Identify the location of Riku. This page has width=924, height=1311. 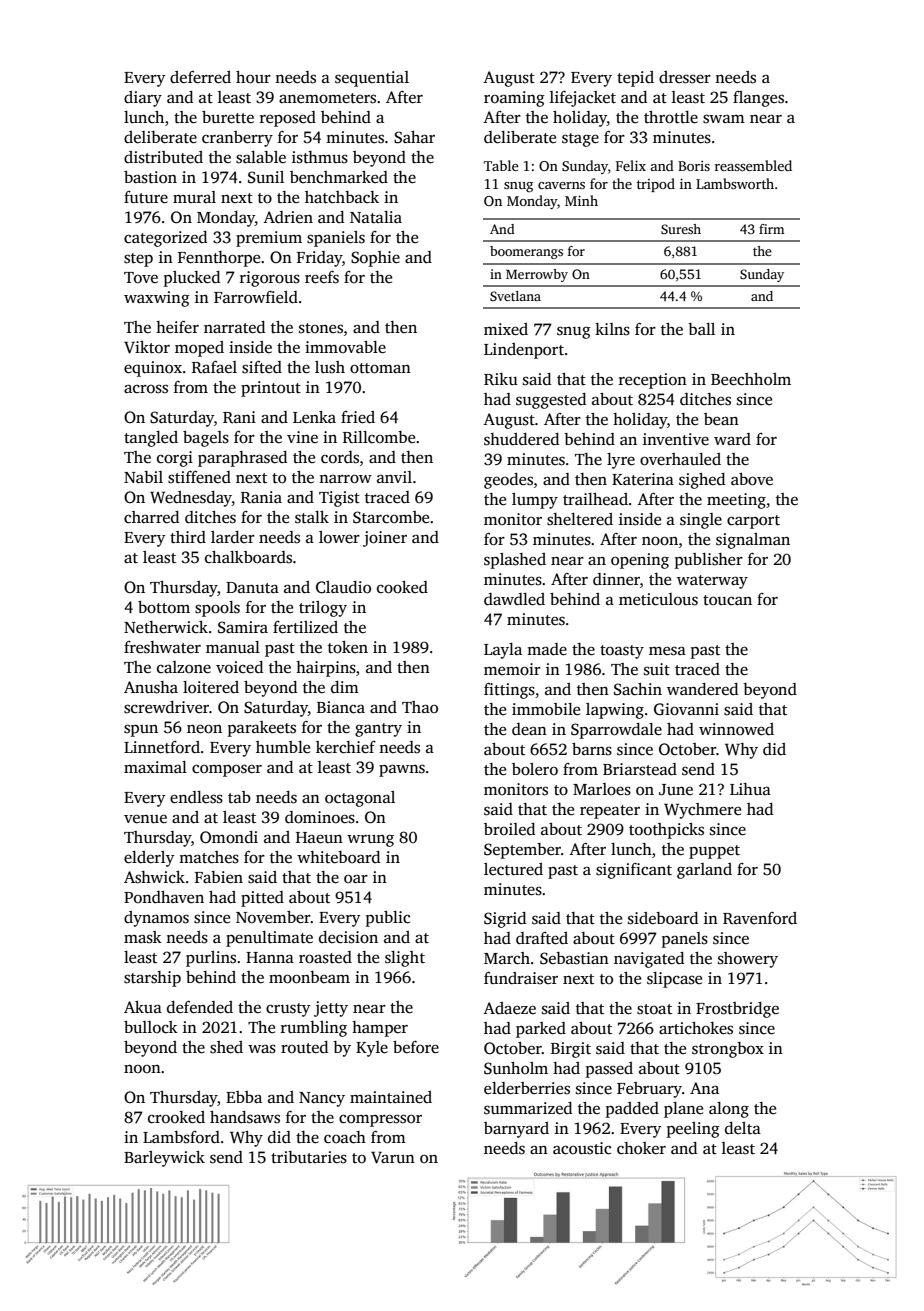
(501, 379).
